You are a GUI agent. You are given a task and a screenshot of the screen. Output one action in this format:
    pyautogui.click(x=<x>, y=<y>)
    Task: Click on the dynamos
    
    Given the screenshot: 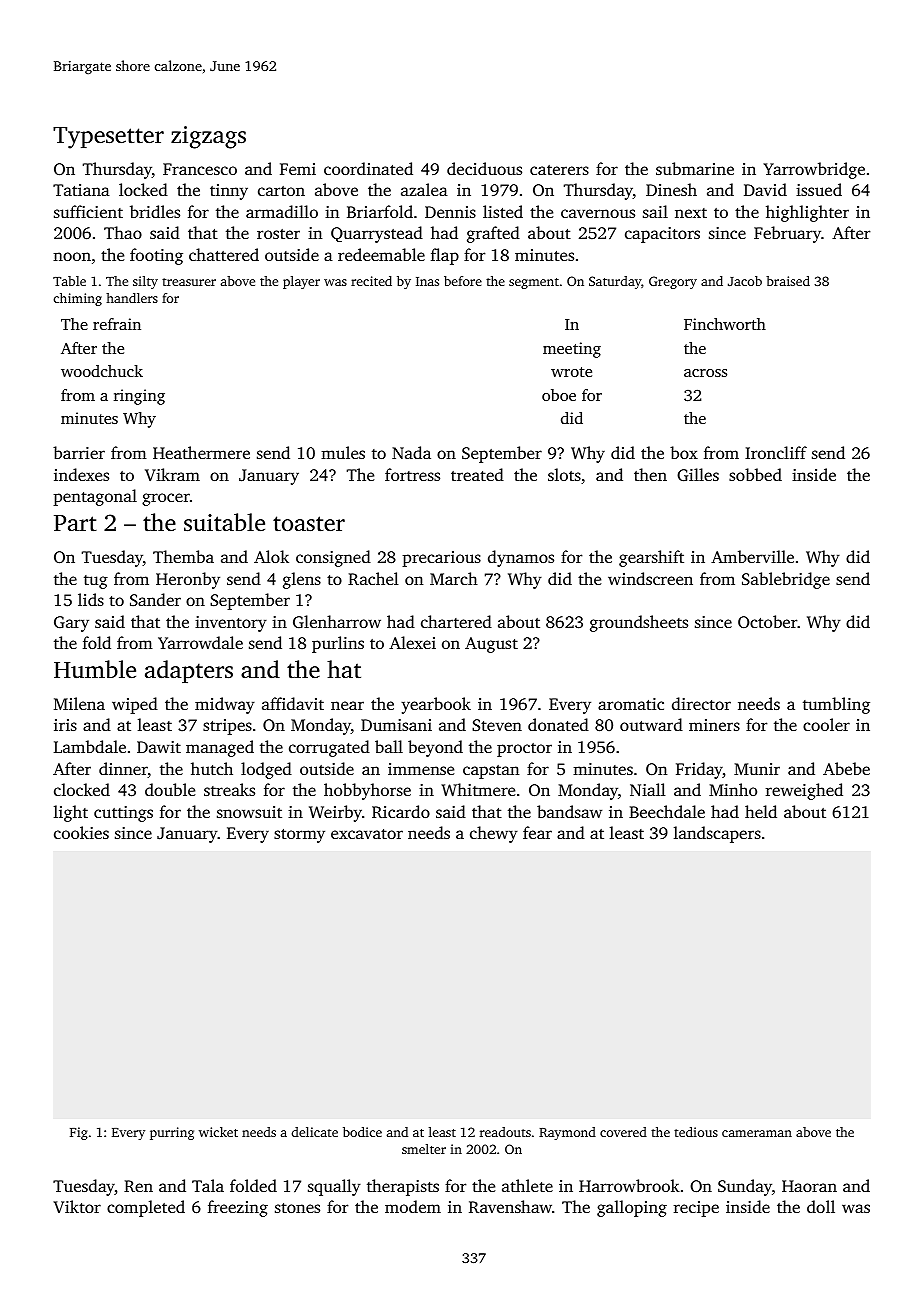 What is the action you would take?
    pyautogui.click(x=521, y=558)
